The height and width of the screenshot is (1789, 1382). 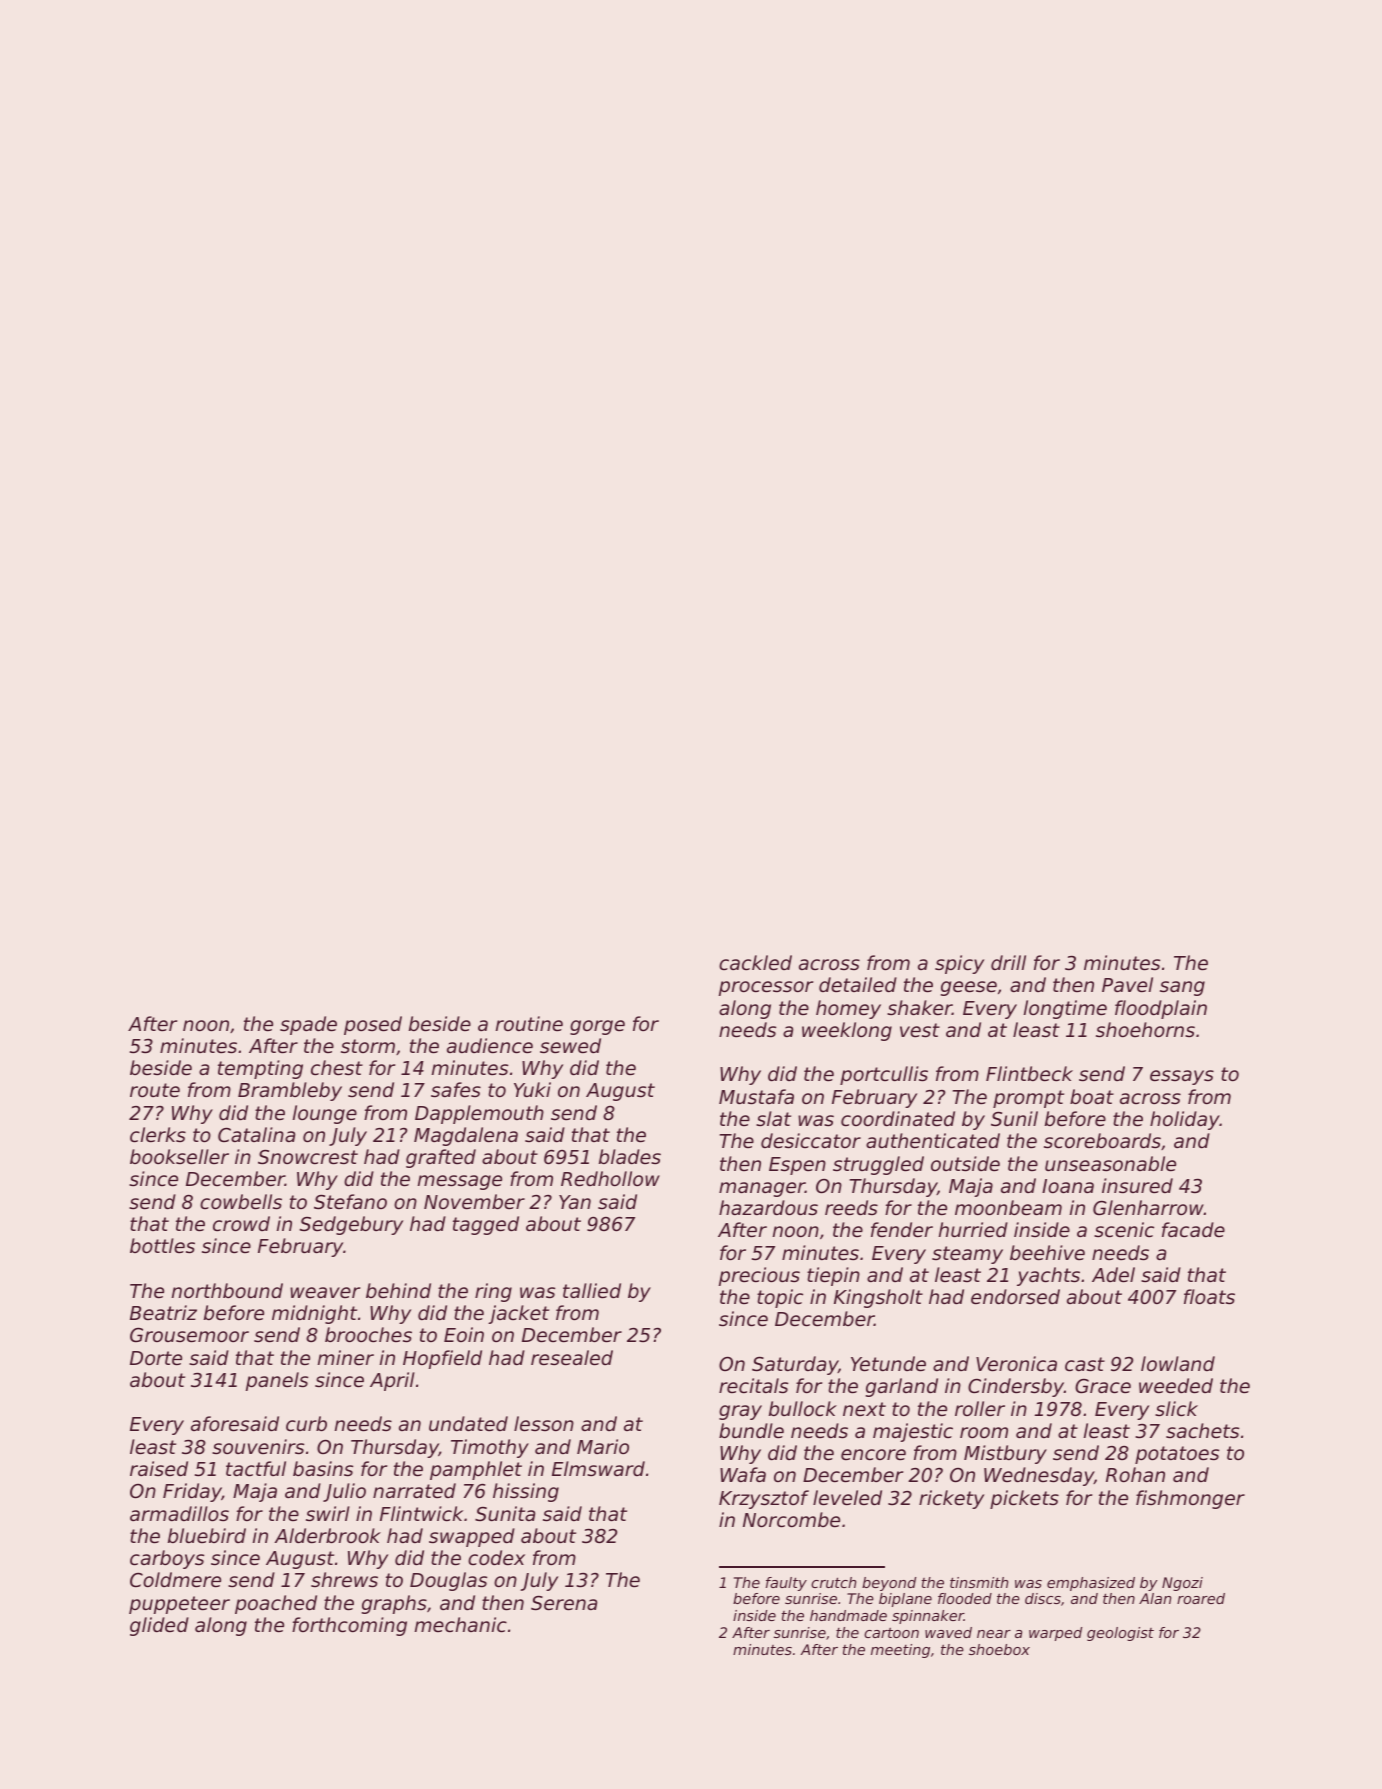 What do you see at coordinates (1182, 988) in the screenshot?
I see `sang` at bounding box center [1182, 988].
